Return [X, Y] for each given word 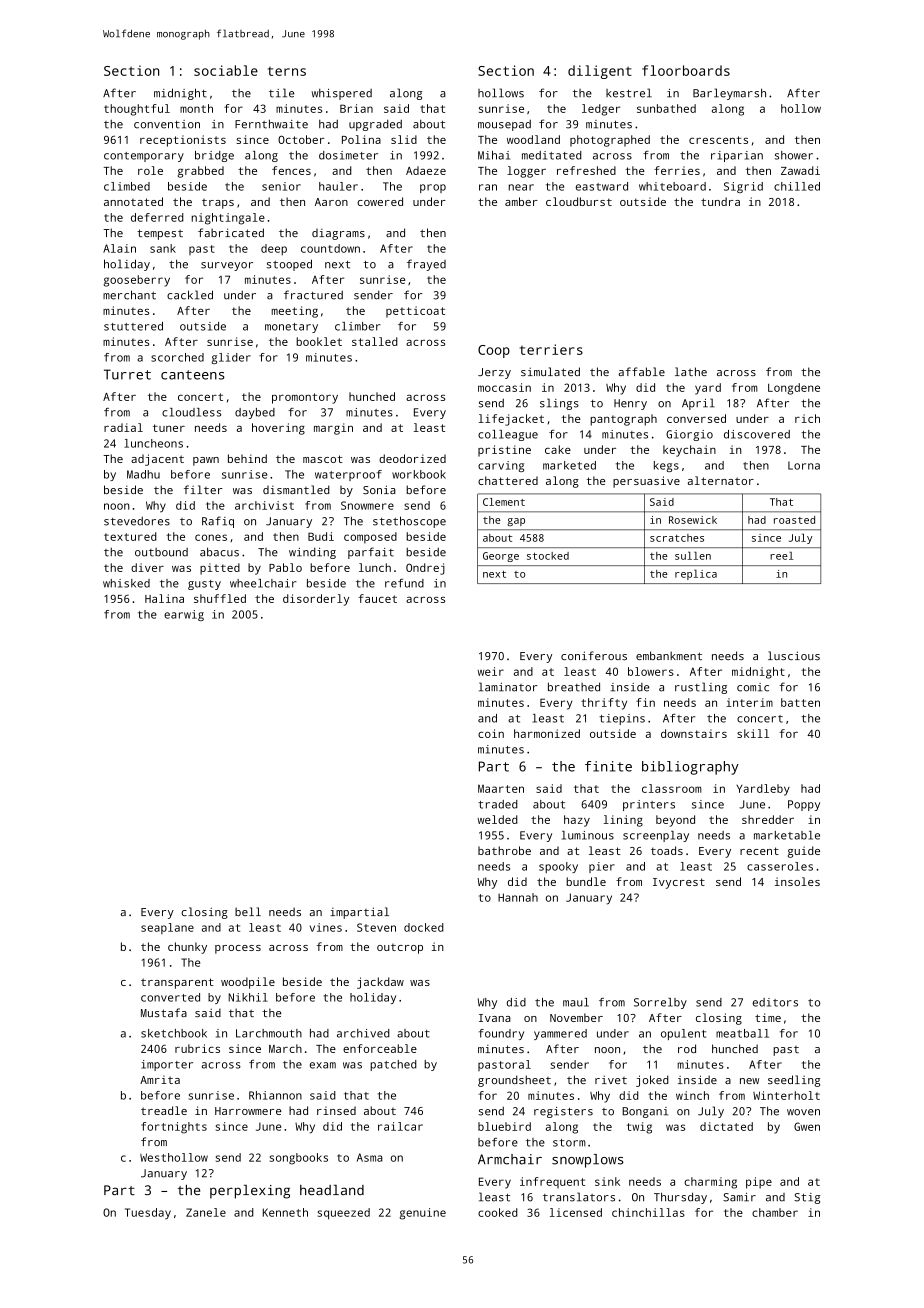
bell [248, 911]
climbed [127, 186]
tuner [169, 428]
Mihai [494, 155]
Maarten [501, 789]
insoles [797, 881]
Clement [504, 502]
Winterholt [786, 1095]
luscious [794, 655]
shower [794, 155]
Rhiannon [275, 1095]
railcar [400, 1126]
